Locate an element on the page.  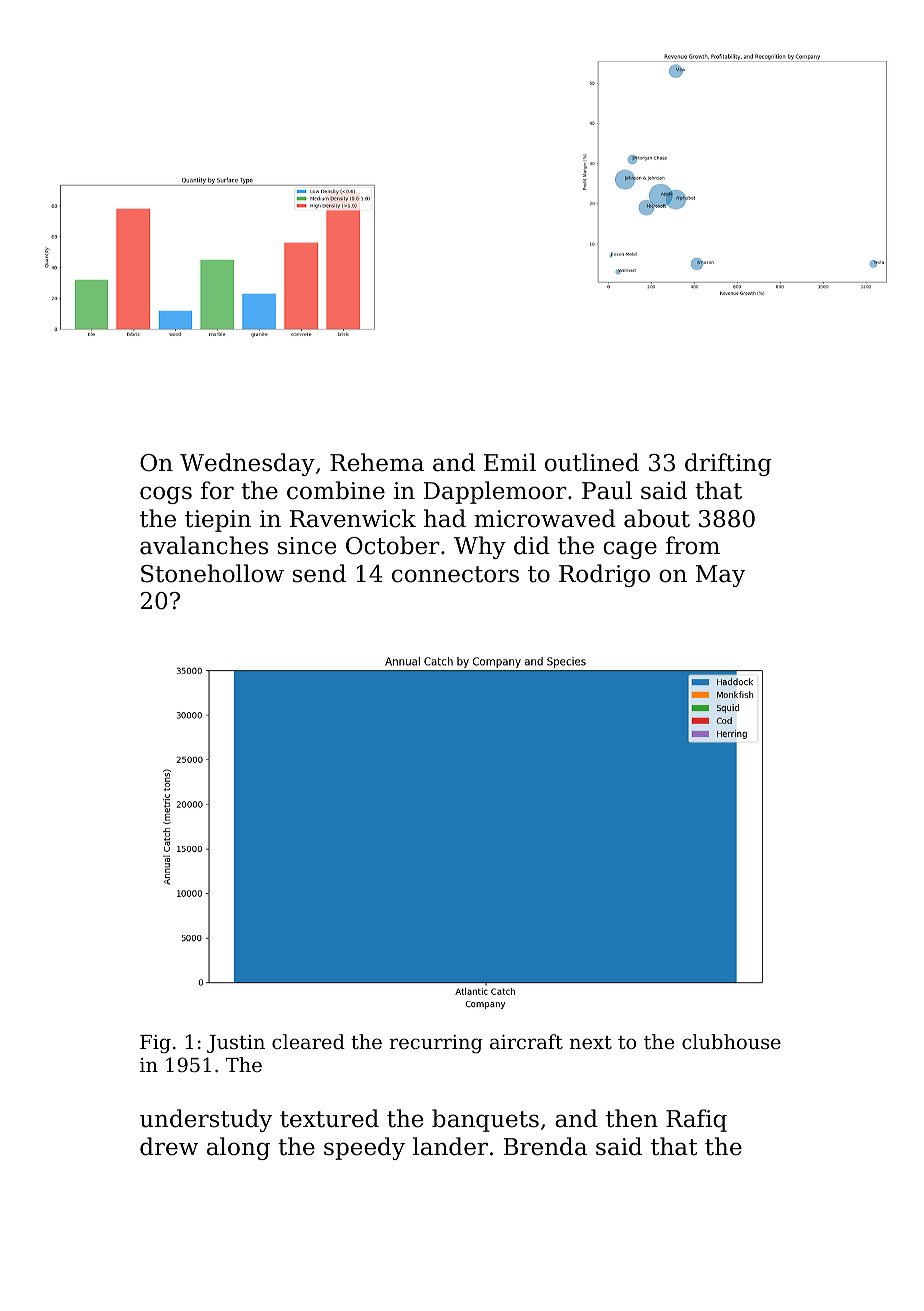
avalanches is located at coordinates (204, 545).
